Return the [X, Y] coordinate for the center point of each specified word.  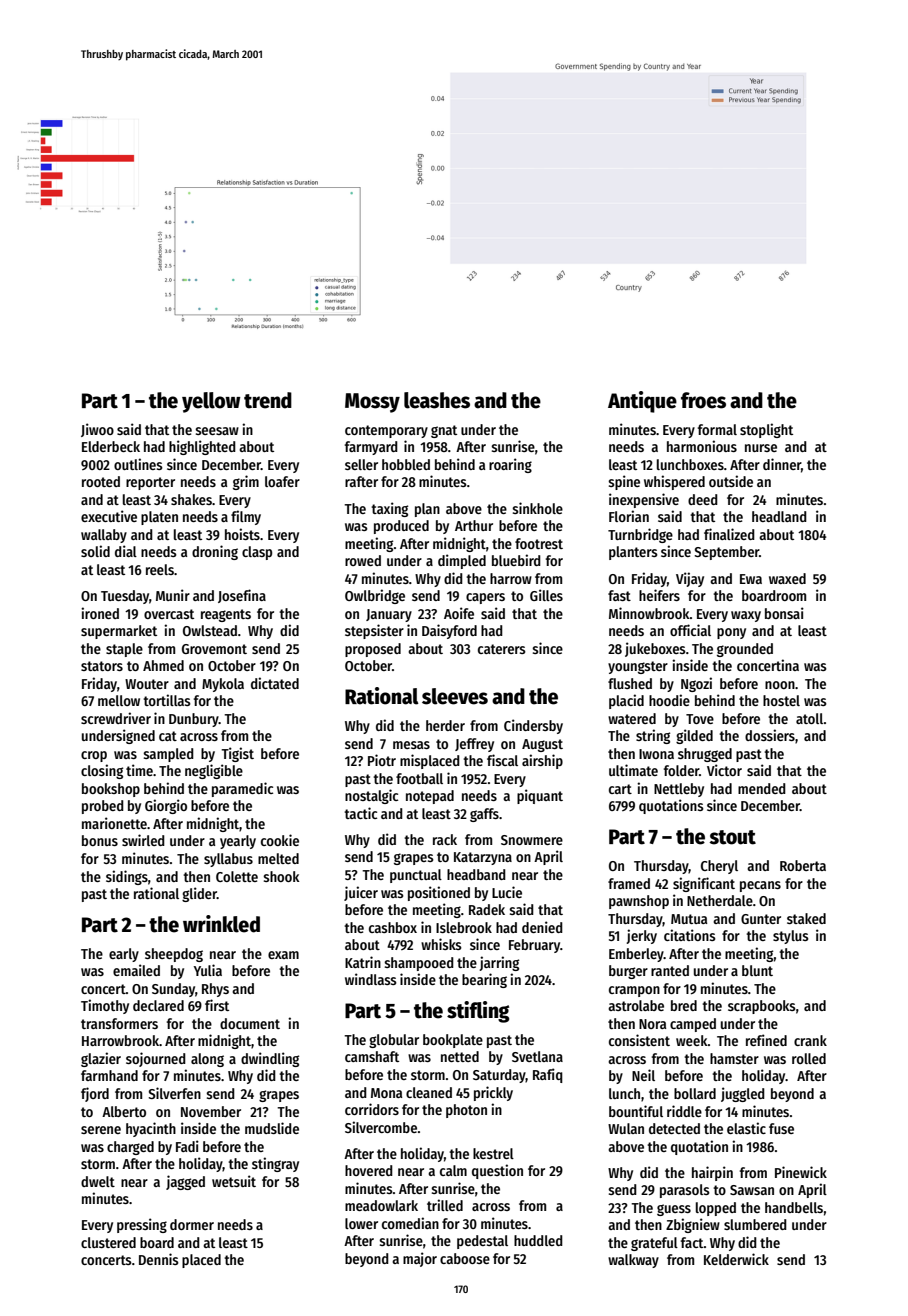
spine [624, 482]
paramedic [242, 789]
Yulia [208, 970]
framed [629, 883]
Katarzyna [483, 858]
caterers [502, 649]
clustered [108, 1242]
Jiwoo [97, 430]
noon [780, 685]
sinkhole [537, 508]
